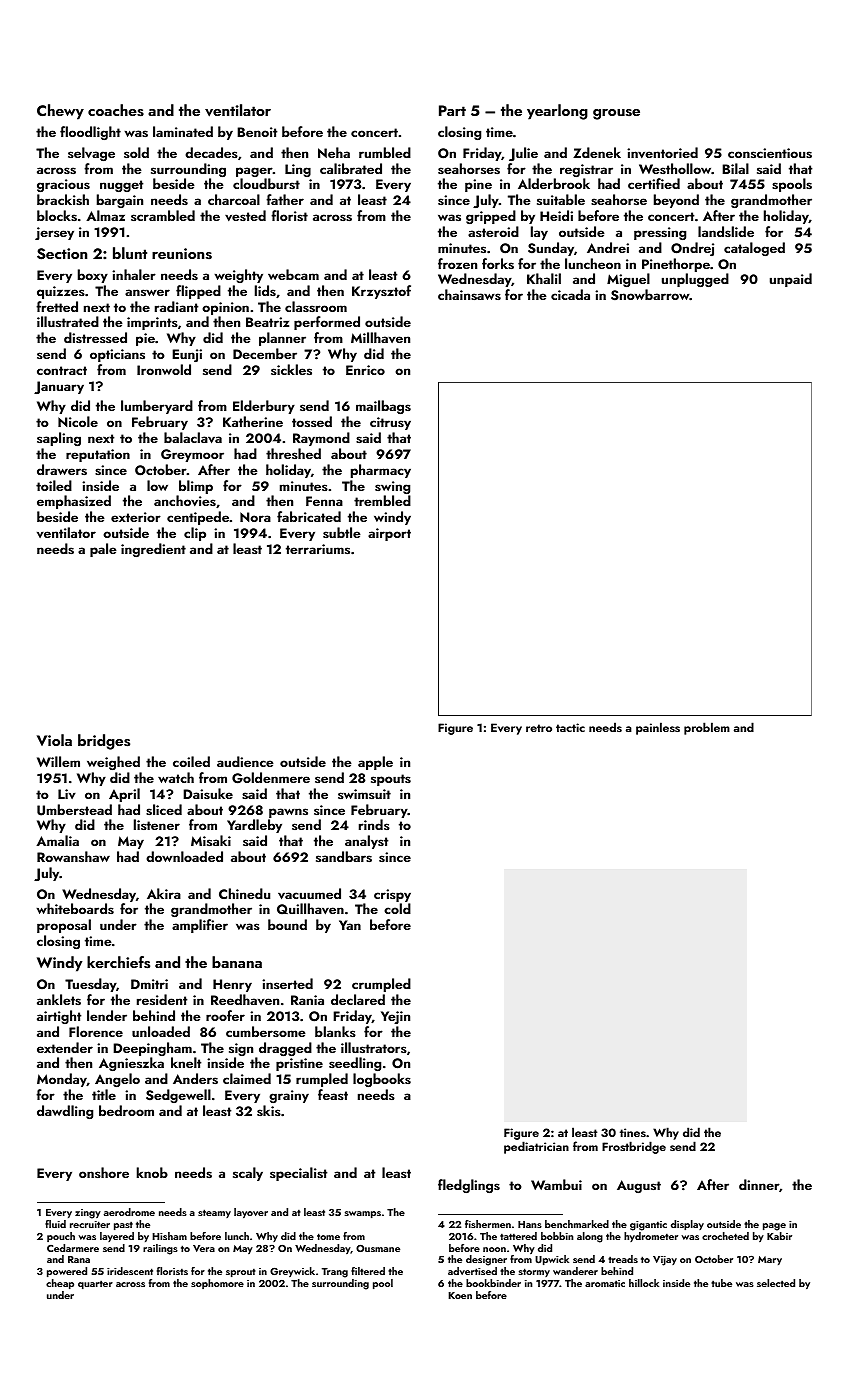  What do you see at coordinates (539, 728) in the screenshot?
I see `retro` at bounding box center [539, 728].
